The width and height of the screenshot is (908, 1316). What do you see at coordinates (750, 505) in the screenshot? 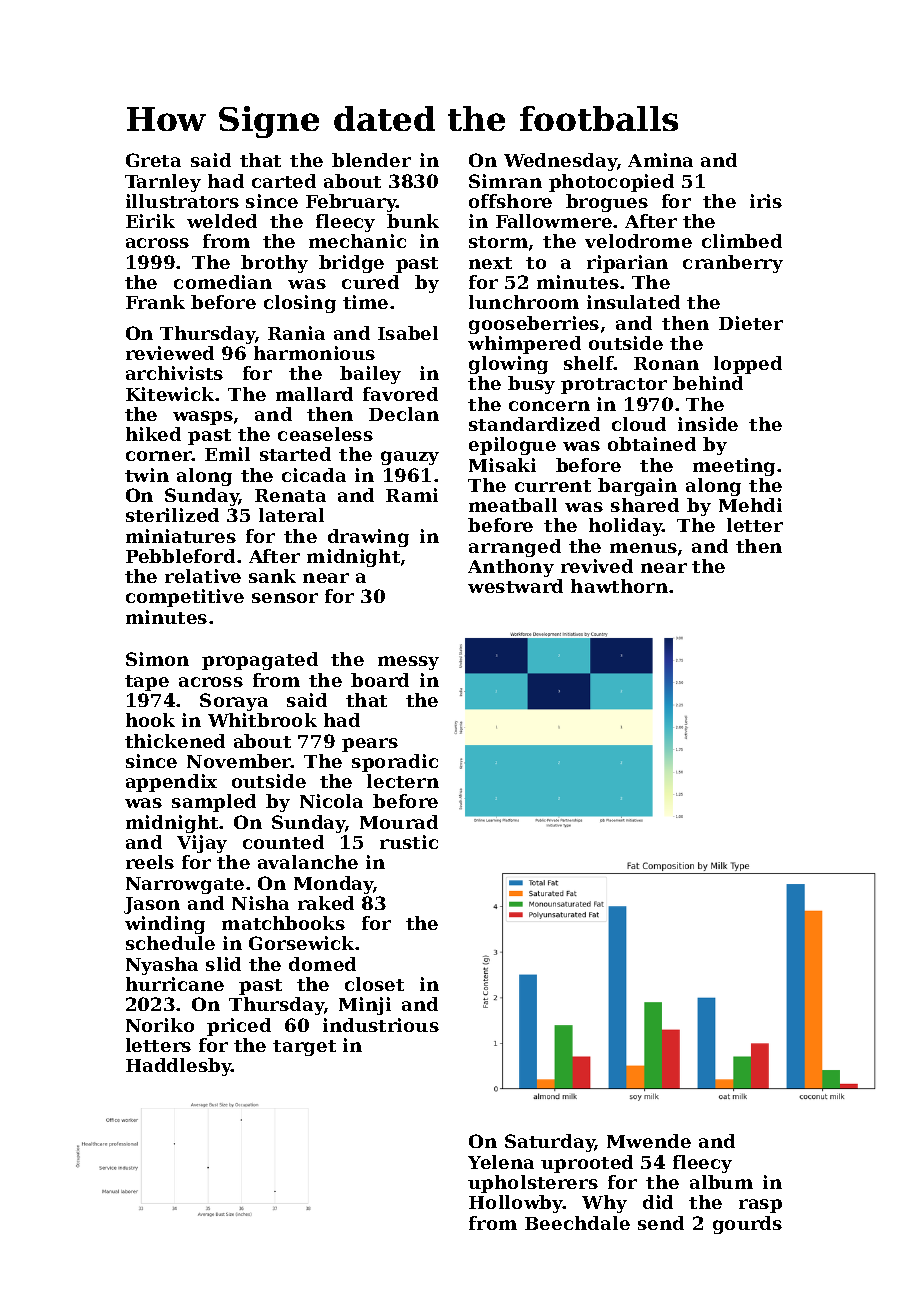
I see `Mehdi` at bounding box center [750, 505].
